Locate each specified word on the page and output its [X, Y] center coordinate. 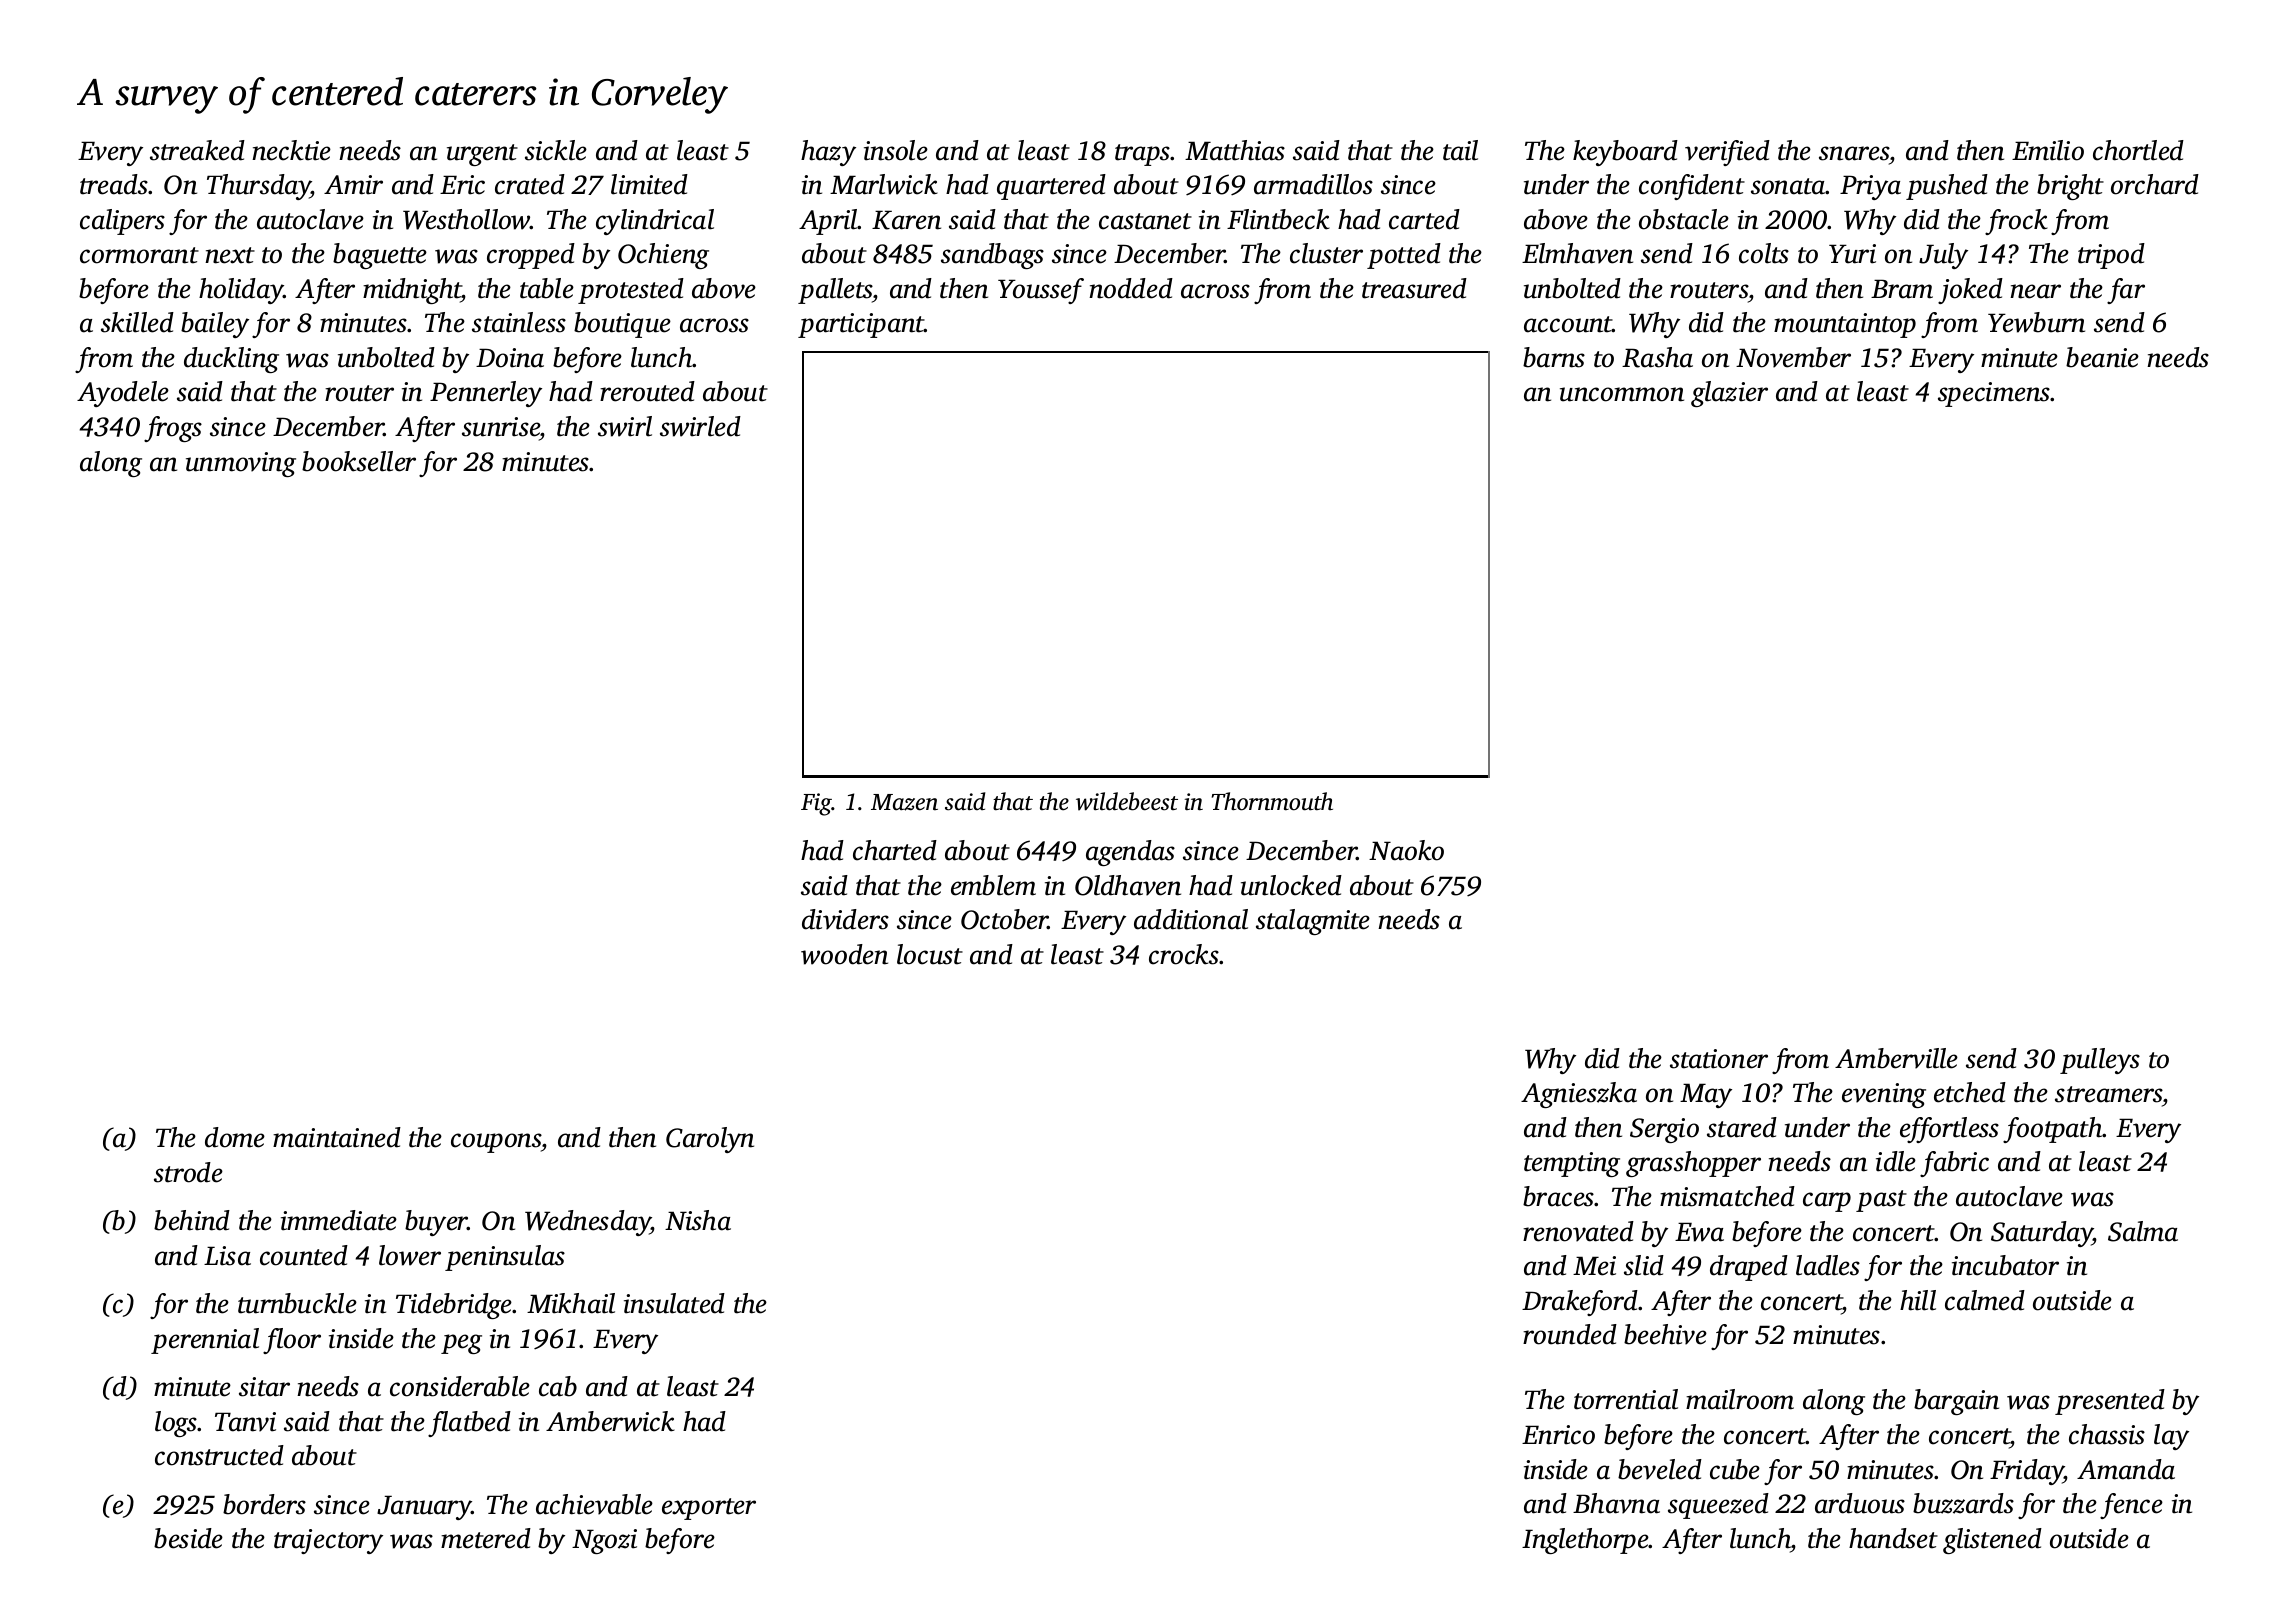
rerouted [647, 391]
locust [930, 954]
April [828, 222]
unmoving [241, 464]
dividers [845, 919]
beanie [2102, 357]
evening [1884, 1095]
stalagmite [1313, 922]
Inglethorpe [1585, 1541]
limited [649, 184]
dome [235, 1137]
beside [188, 1538]
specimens [1994, 394]
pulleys [2100, 1061]
